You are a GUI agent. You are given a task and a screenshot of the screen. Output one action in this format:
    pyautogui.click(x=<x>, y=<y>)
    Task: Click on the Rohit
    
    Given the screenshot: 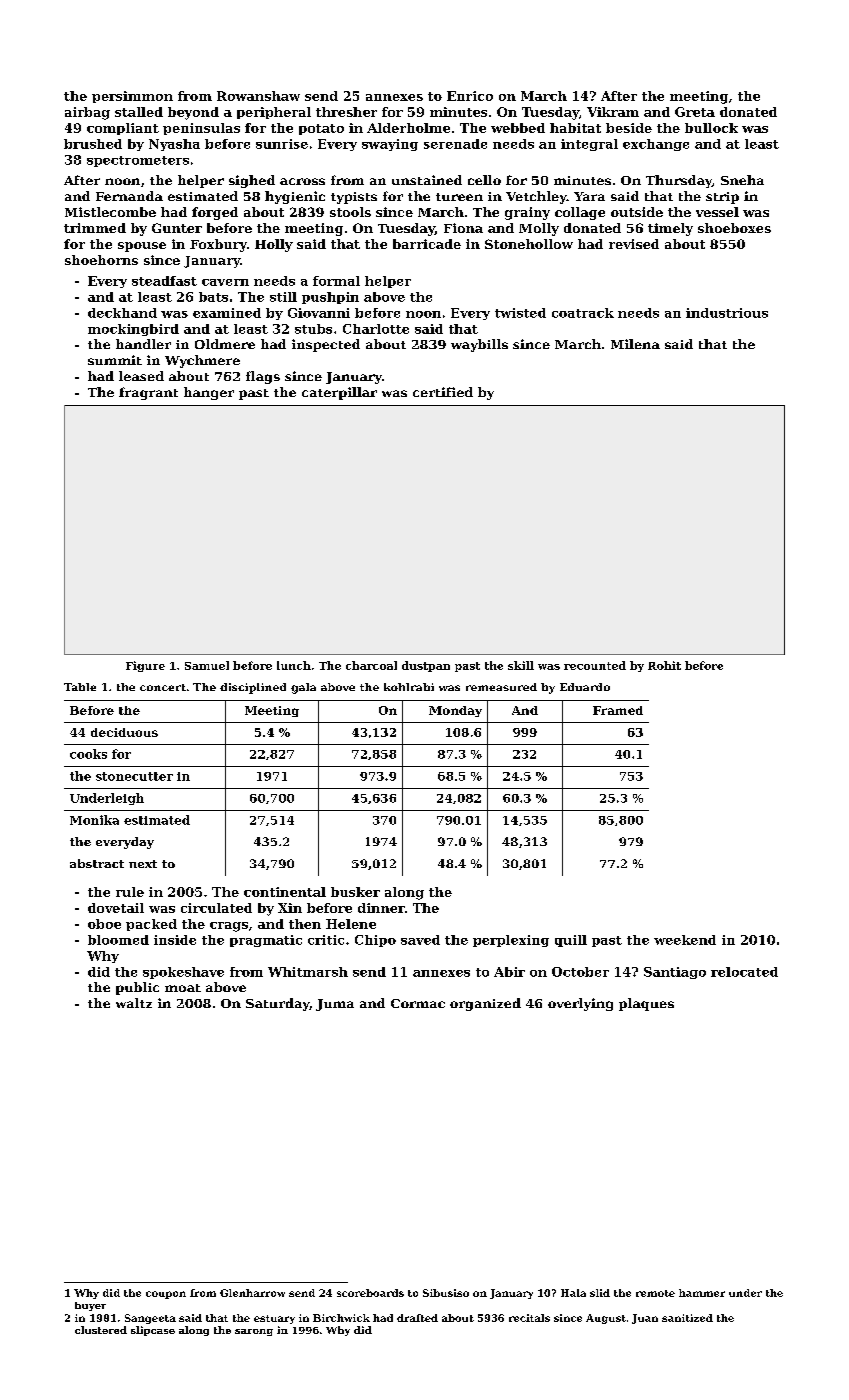 What is the action you would take?
    pyautogui.click(x=664, y=665)
